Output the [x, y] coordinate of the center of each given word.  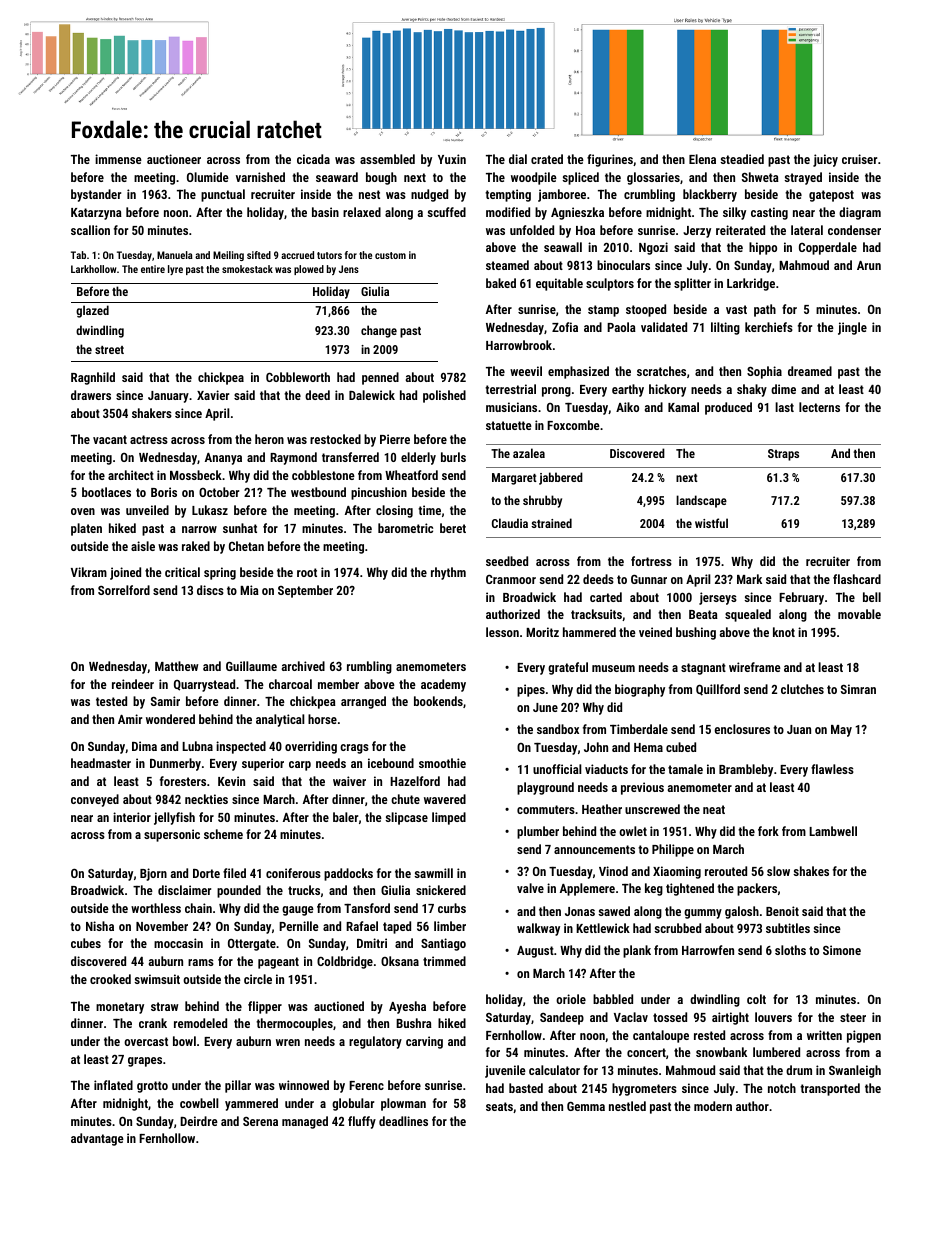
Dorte [206, 873]
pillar [238, 1086]
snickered [441, 890]
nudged [429, 195]
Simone [842, 950]
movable [859, 614]
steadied [742, 159]
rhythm [448, 573]
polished [444, 396]
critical [182, 572]
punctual [223, 195]
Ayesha [407, 1007]
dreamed [810, 371]
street [109, 350]
